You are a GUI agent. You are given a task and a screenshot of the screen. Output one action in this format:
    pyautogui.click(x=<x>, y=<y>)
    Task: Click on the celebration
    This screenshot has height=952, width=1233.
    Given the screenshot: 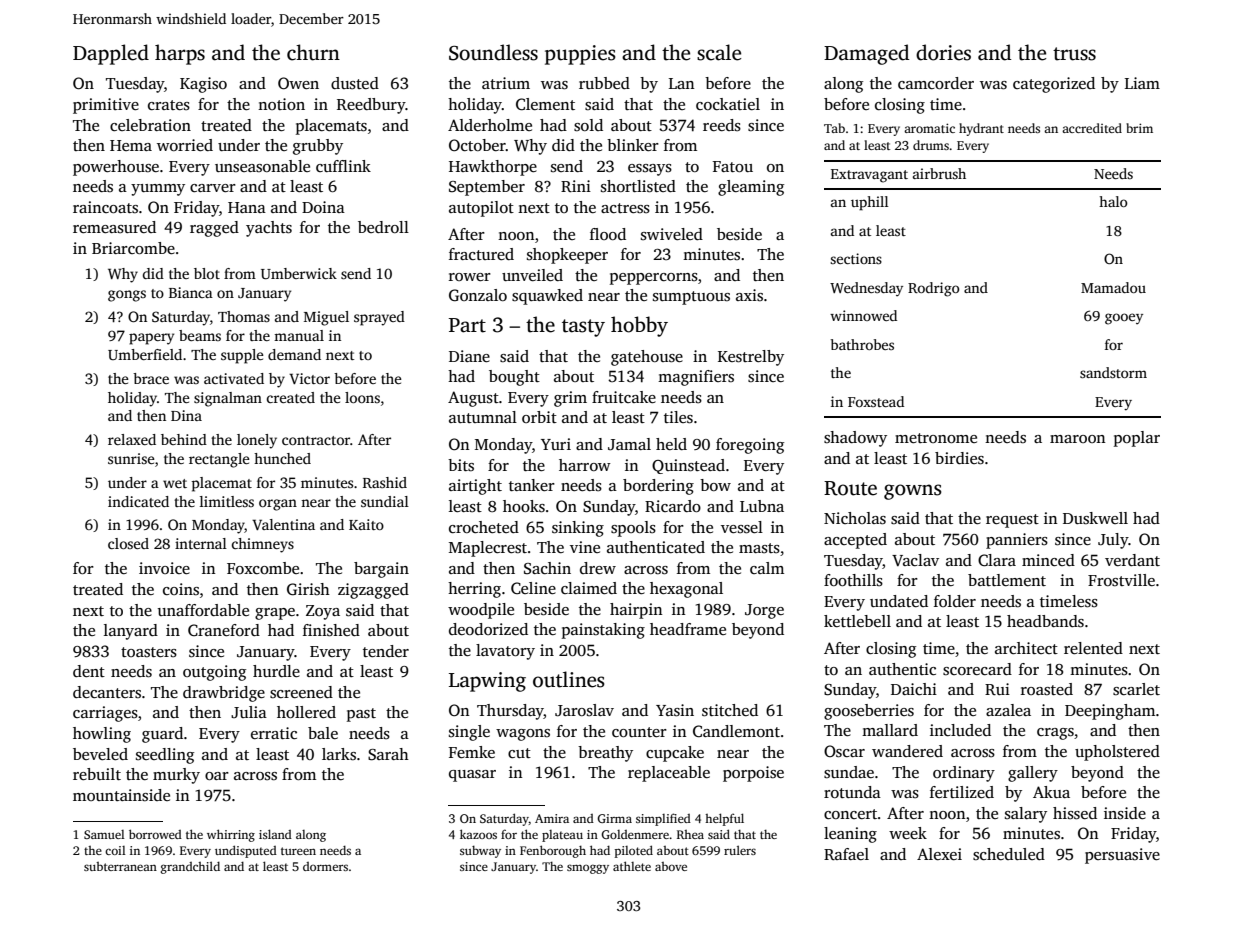 What is the action you would take?
    pyautogui.click(x=150, y=125)
